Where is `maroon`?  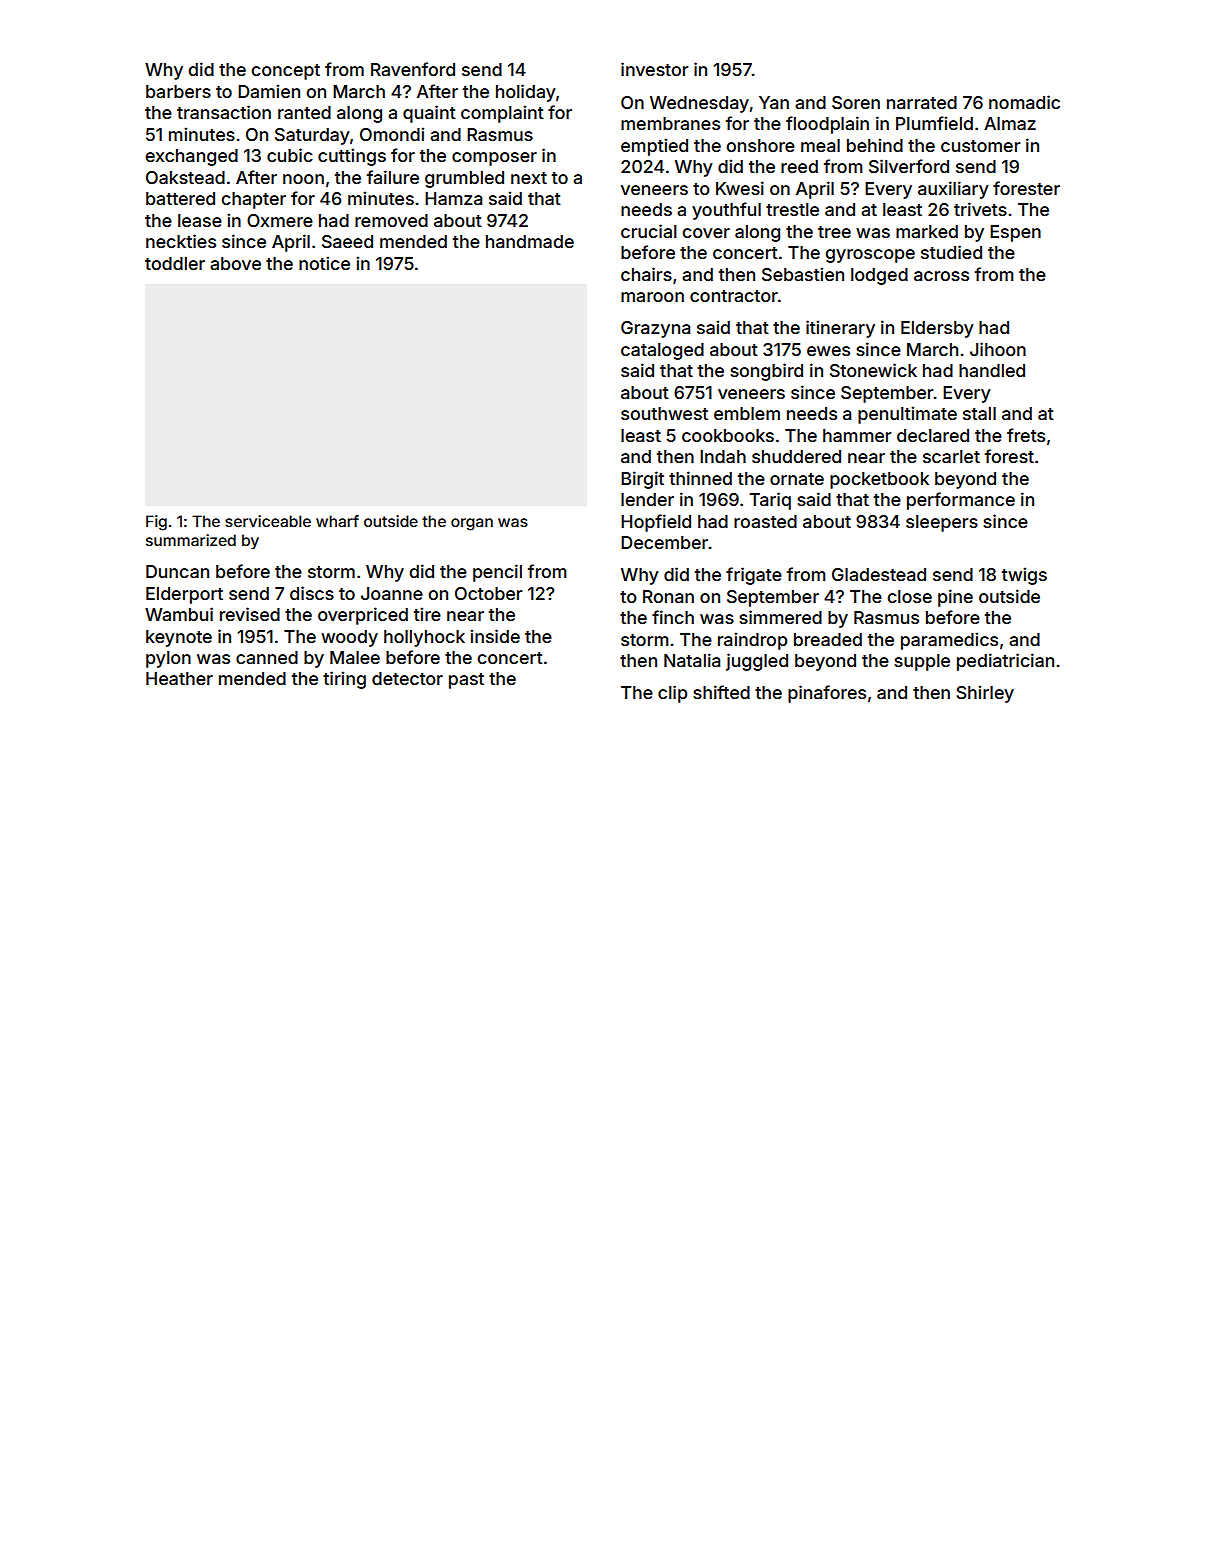 maroon is located at coordinates (652, 297).
